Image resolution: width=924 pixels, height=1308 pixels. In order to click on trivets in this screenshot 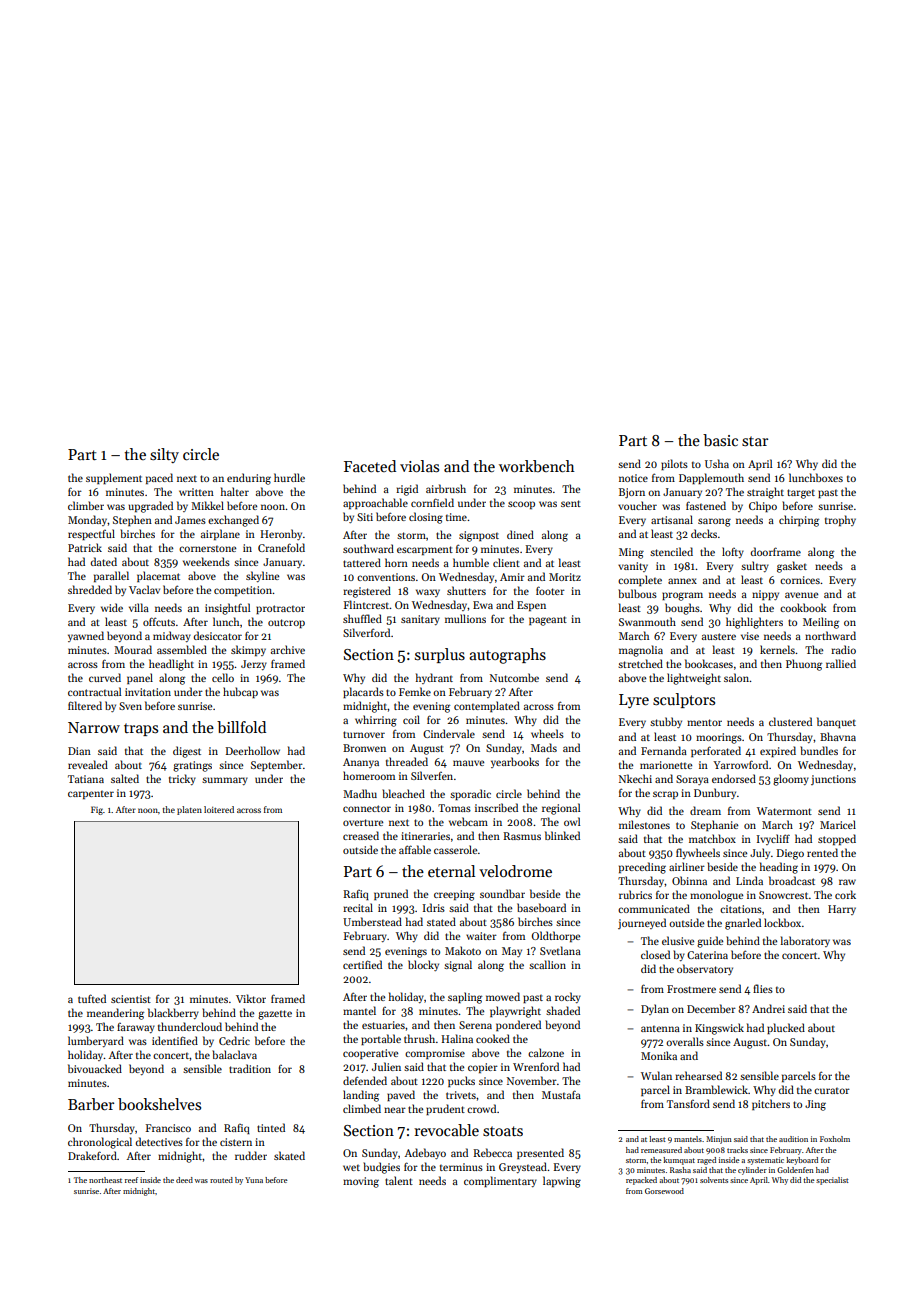, I will do `click(461, 1095)`.
